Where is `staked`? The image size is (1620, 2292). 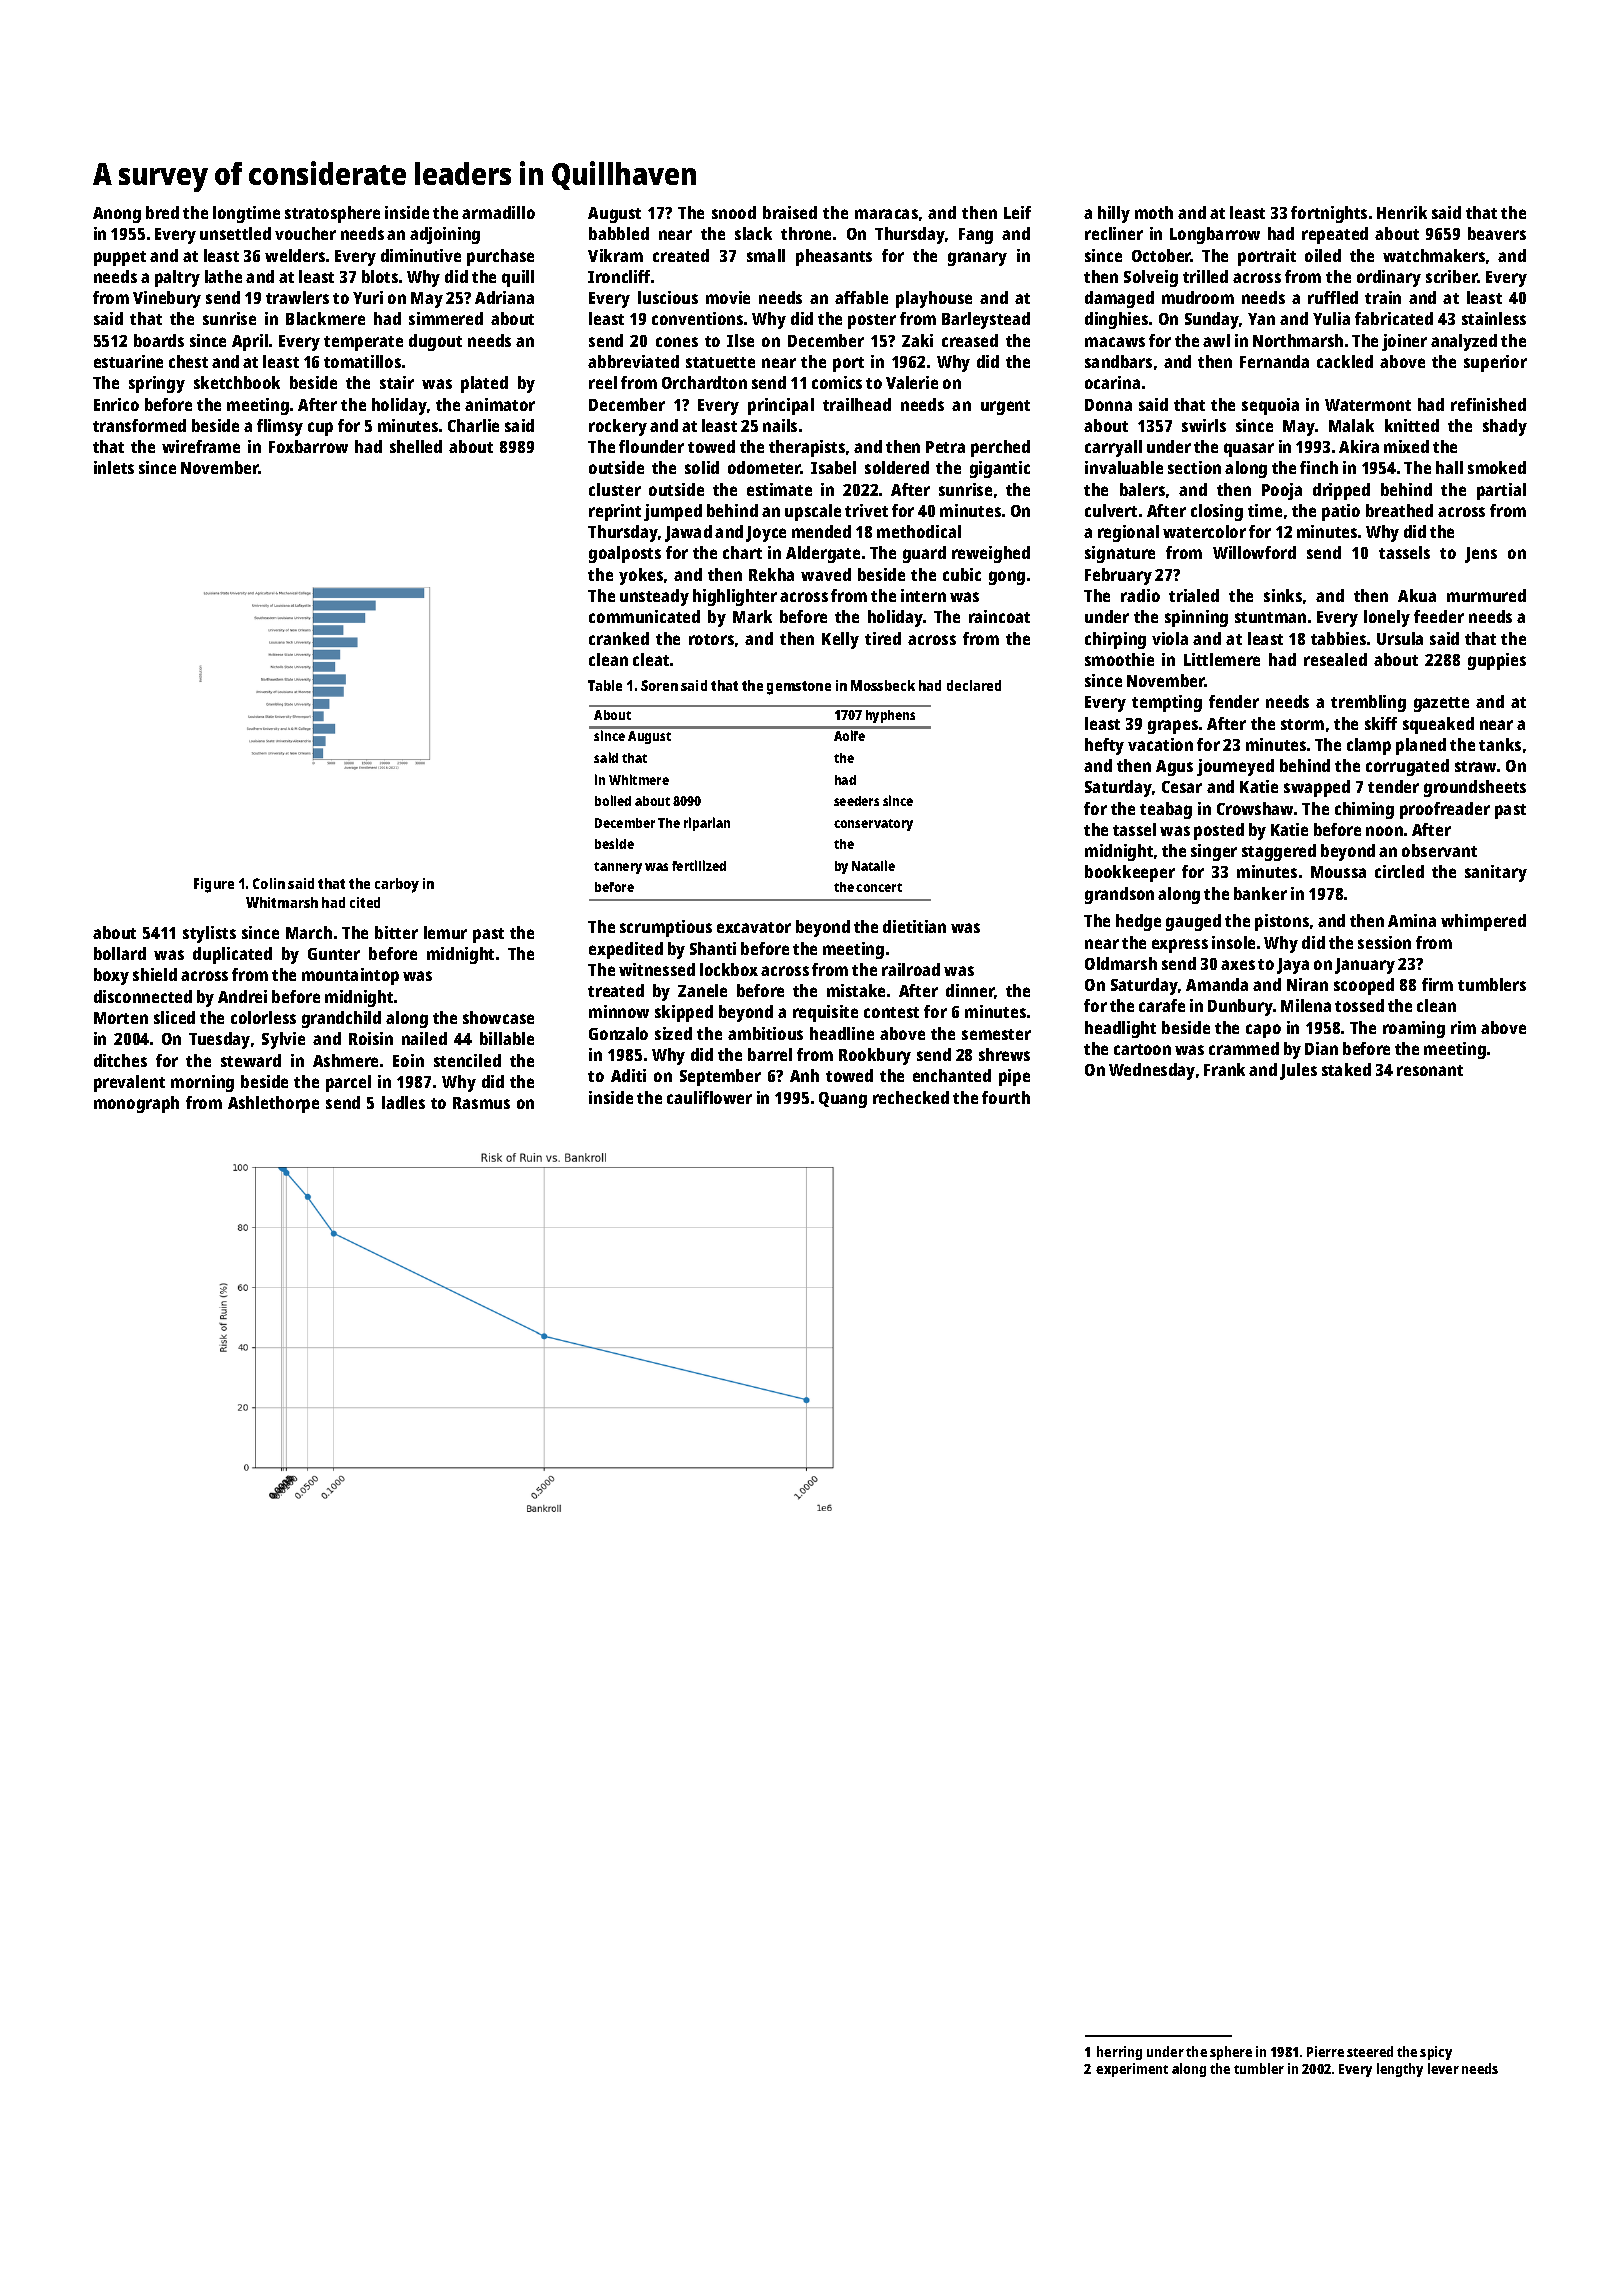
staked is located at coordinates (1346, 1069).
